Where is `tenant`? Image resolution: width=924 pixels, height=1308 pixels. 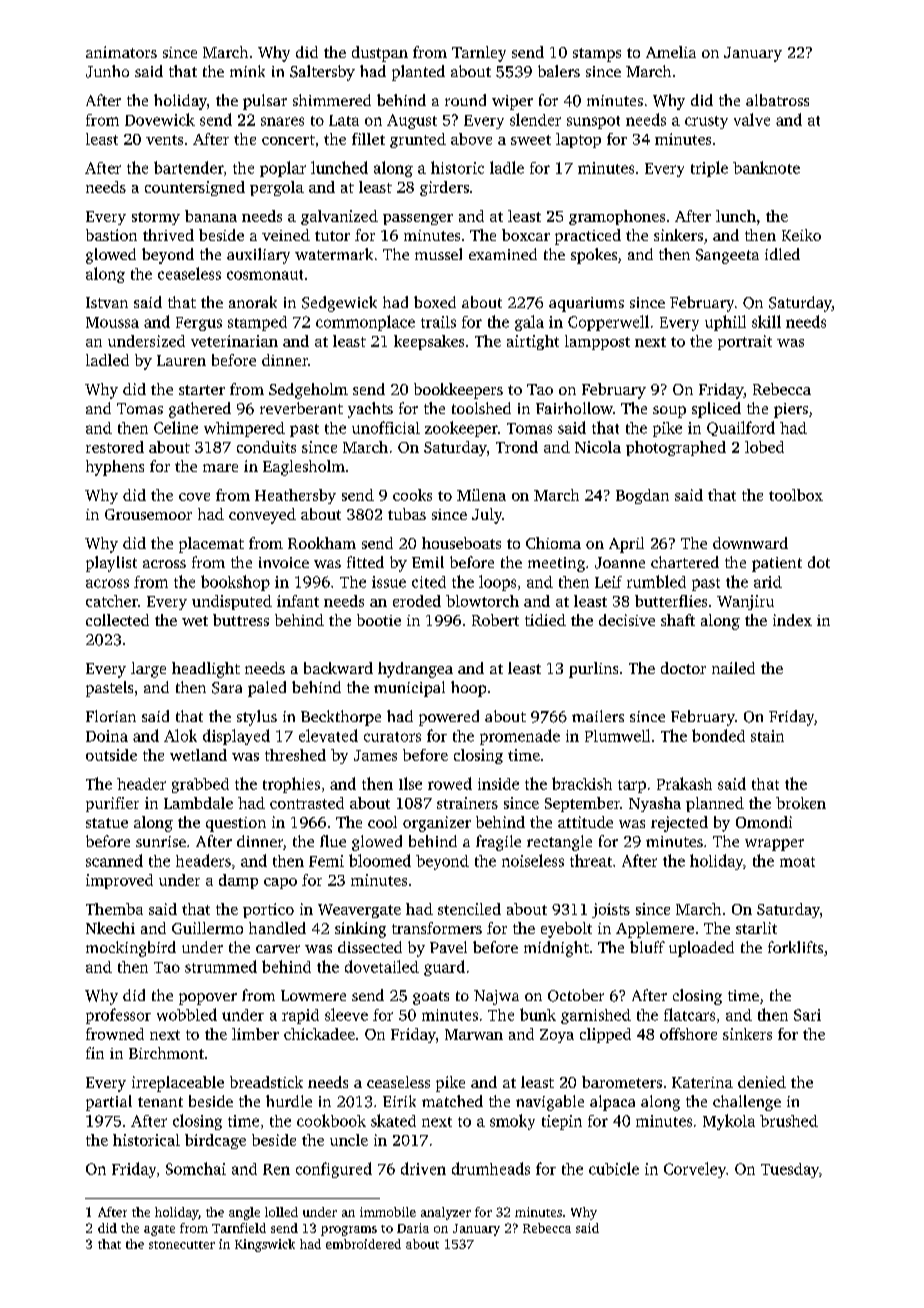 tenant is located at coordinates (160, 1102).
